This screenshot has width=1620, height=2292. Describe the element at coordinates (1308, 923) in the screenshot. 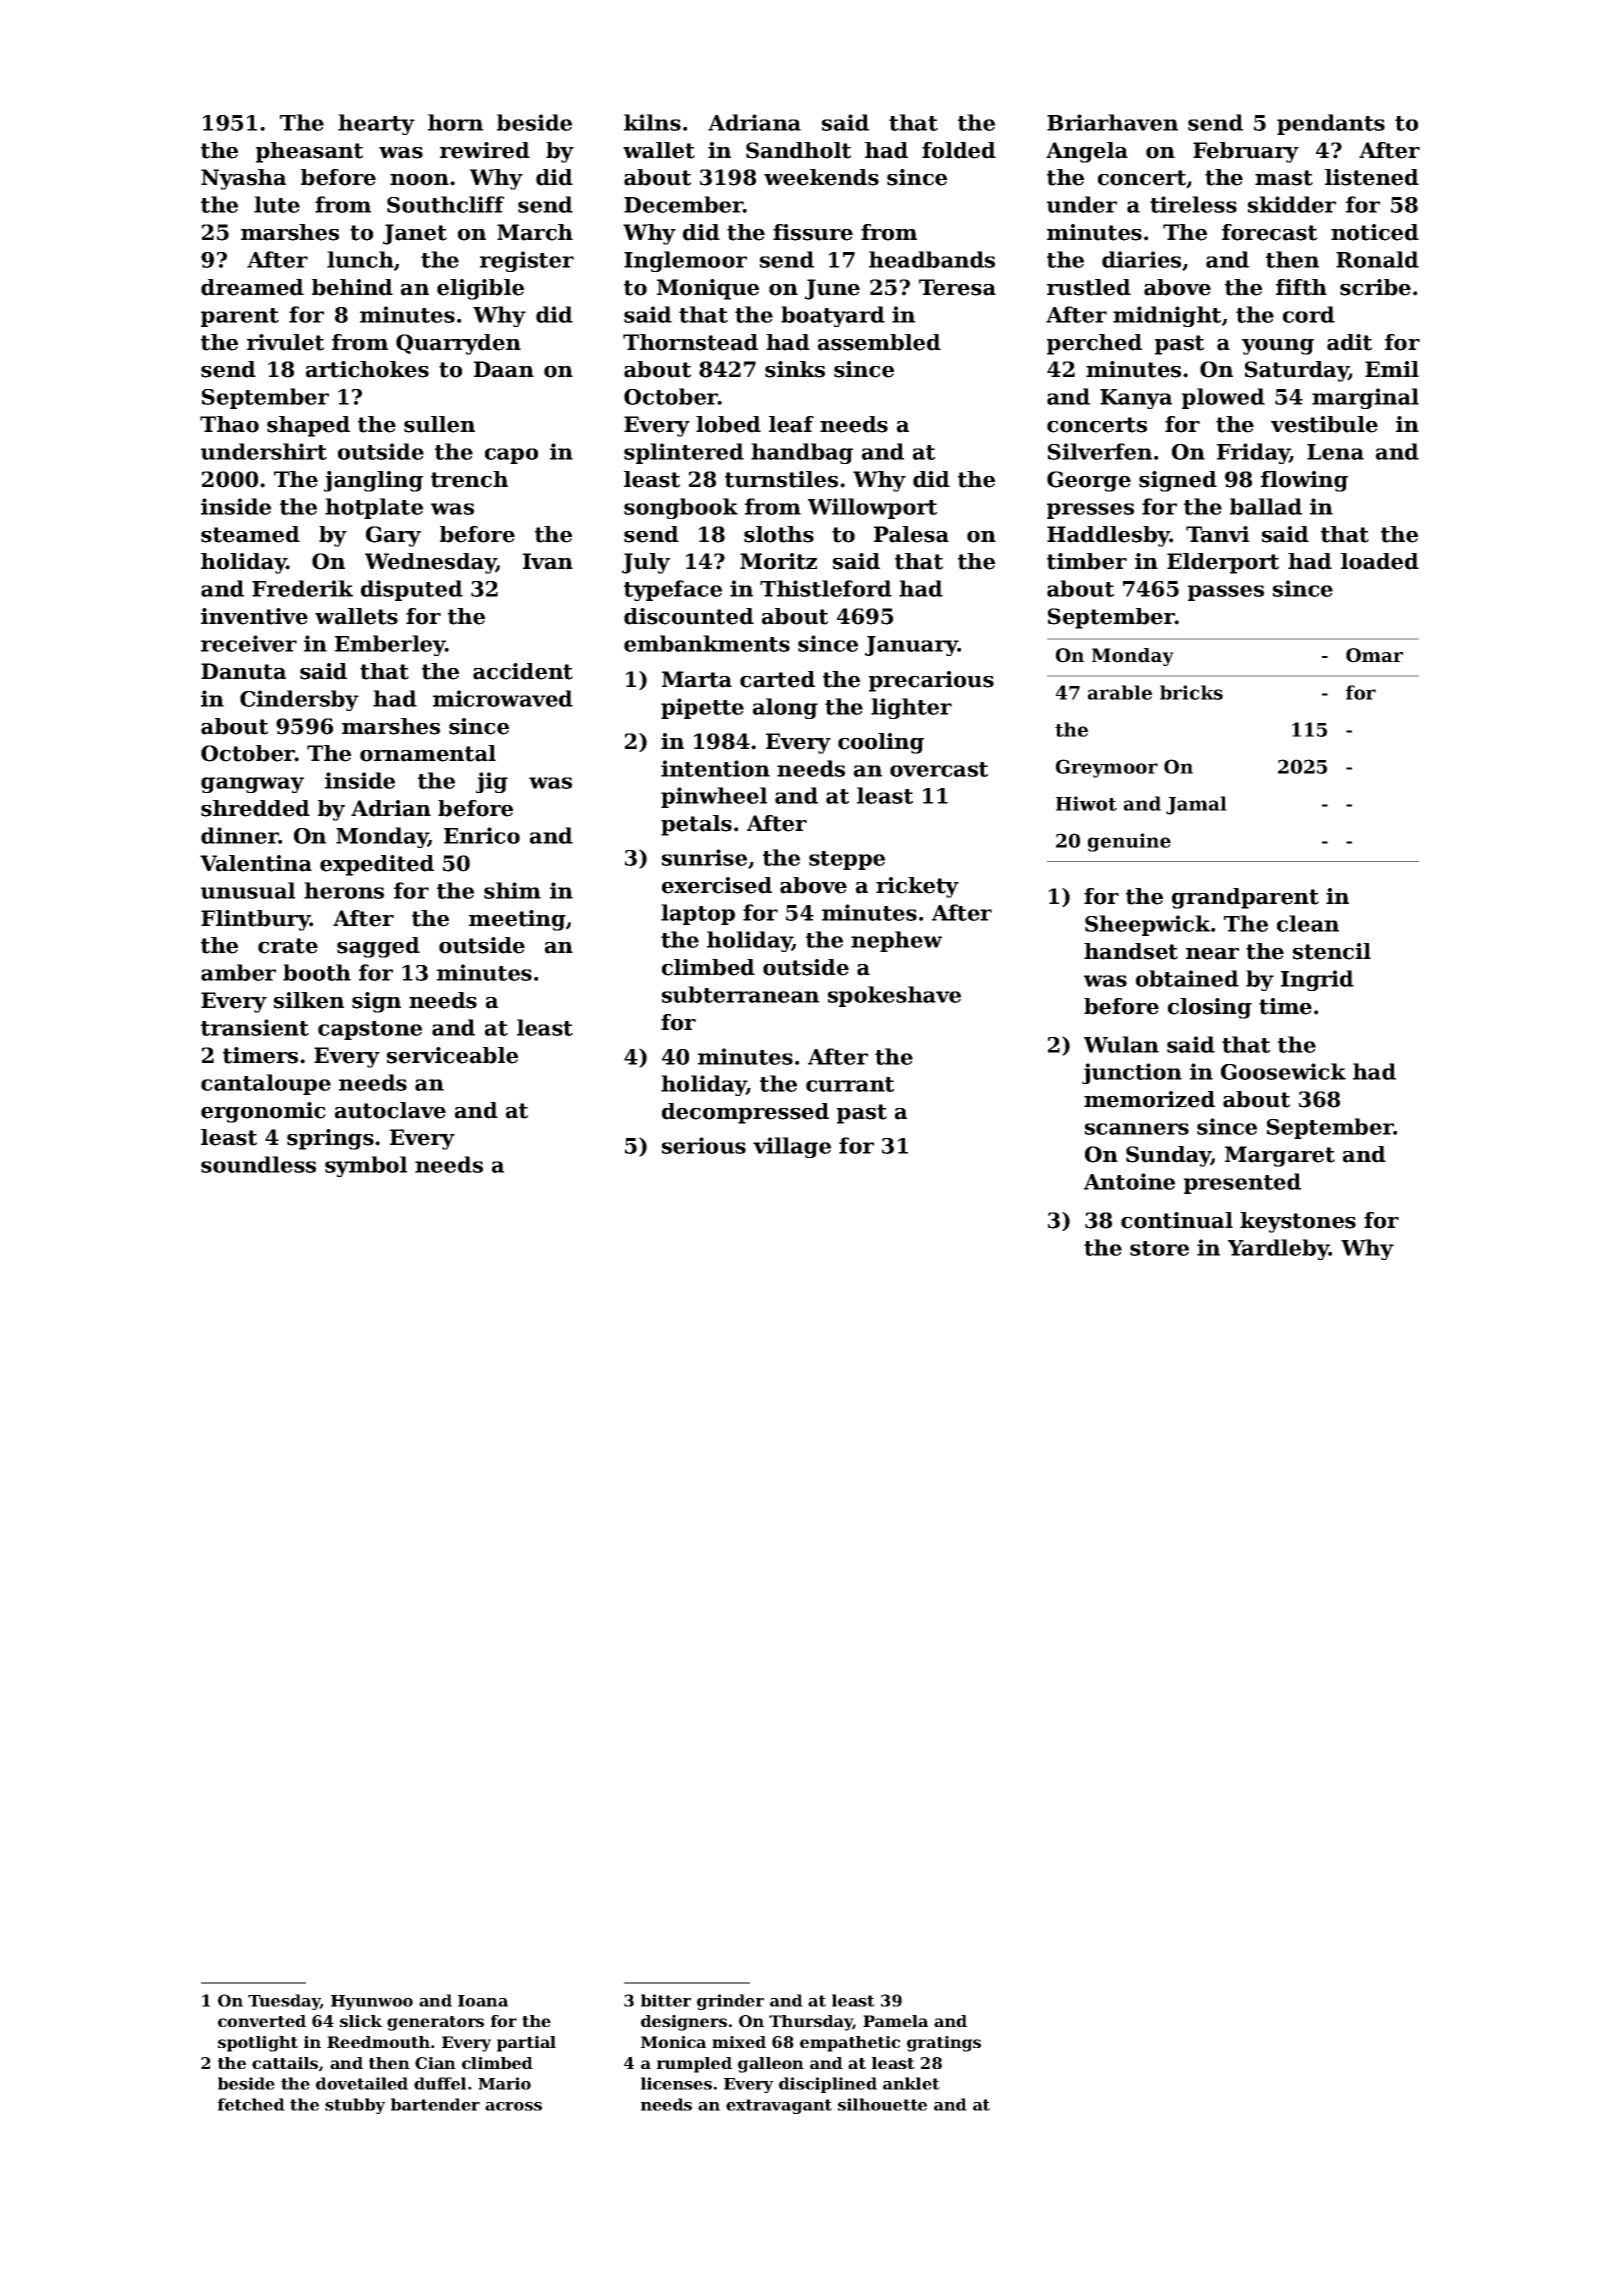

I see `clean` at that location.
